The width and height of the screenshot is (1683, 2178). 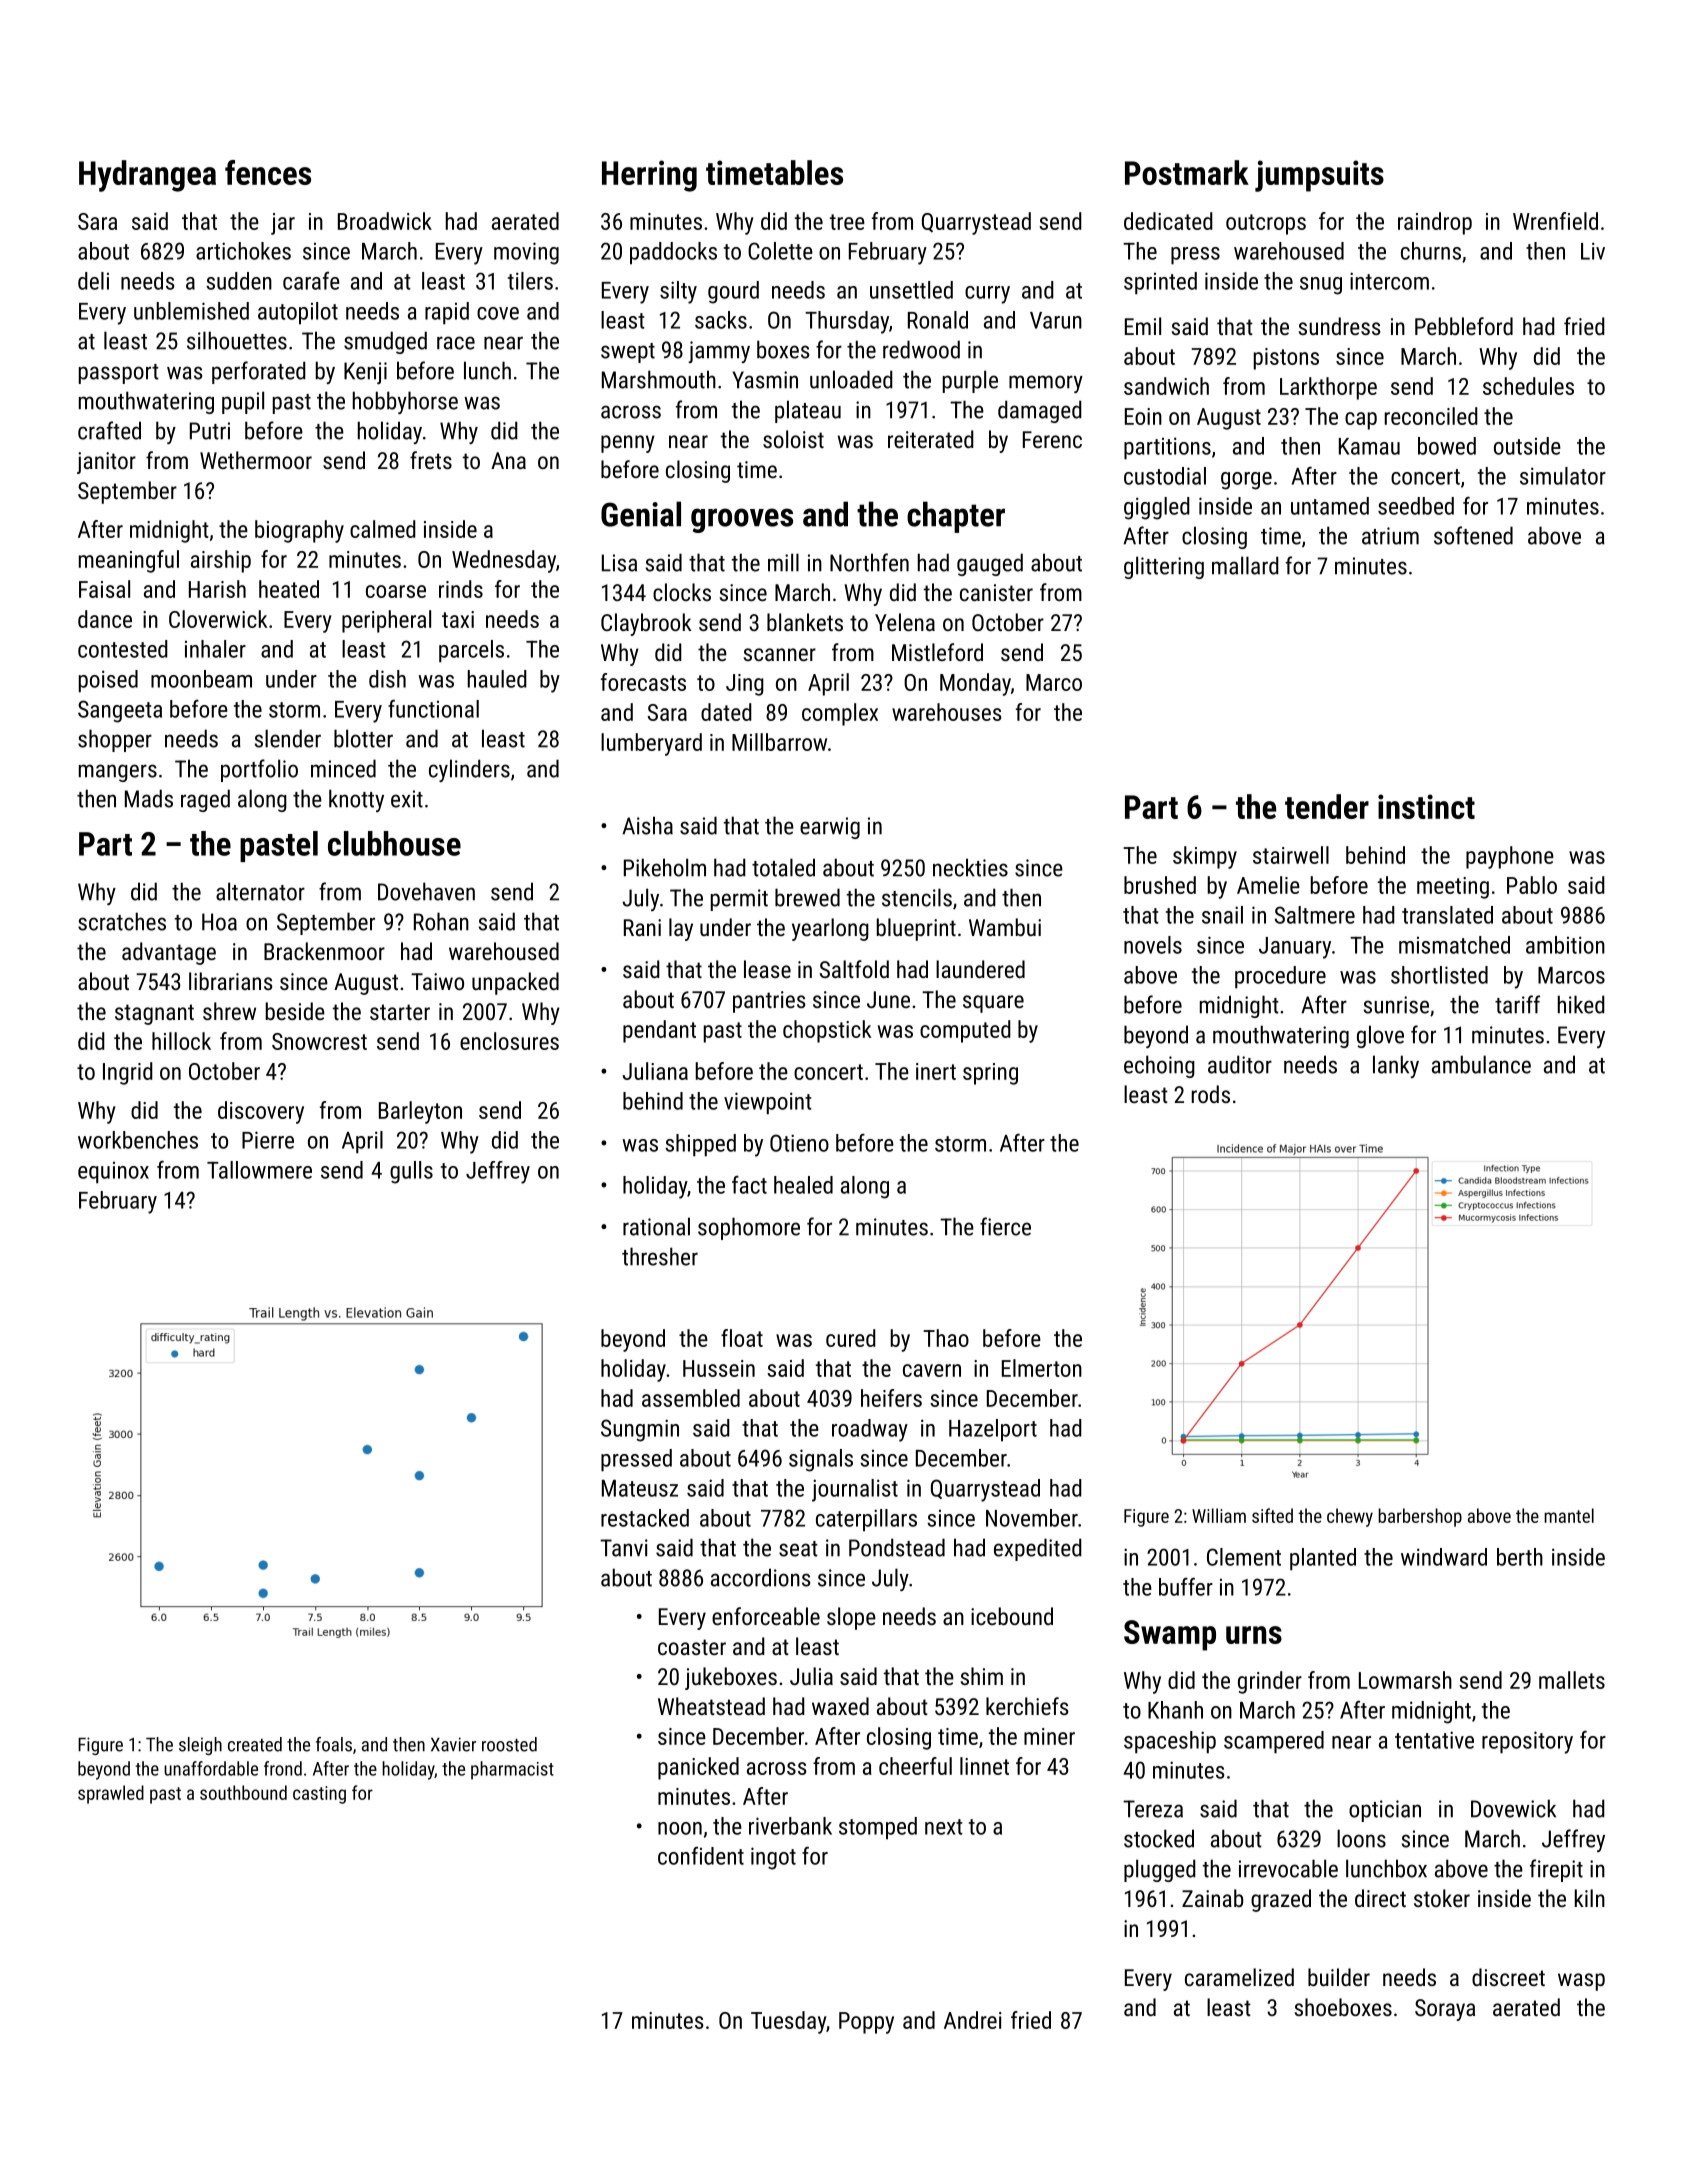 What do you see at coordinates (268, 172) in the screenshot?
I see `fences` at bounding box center [268, 172].
